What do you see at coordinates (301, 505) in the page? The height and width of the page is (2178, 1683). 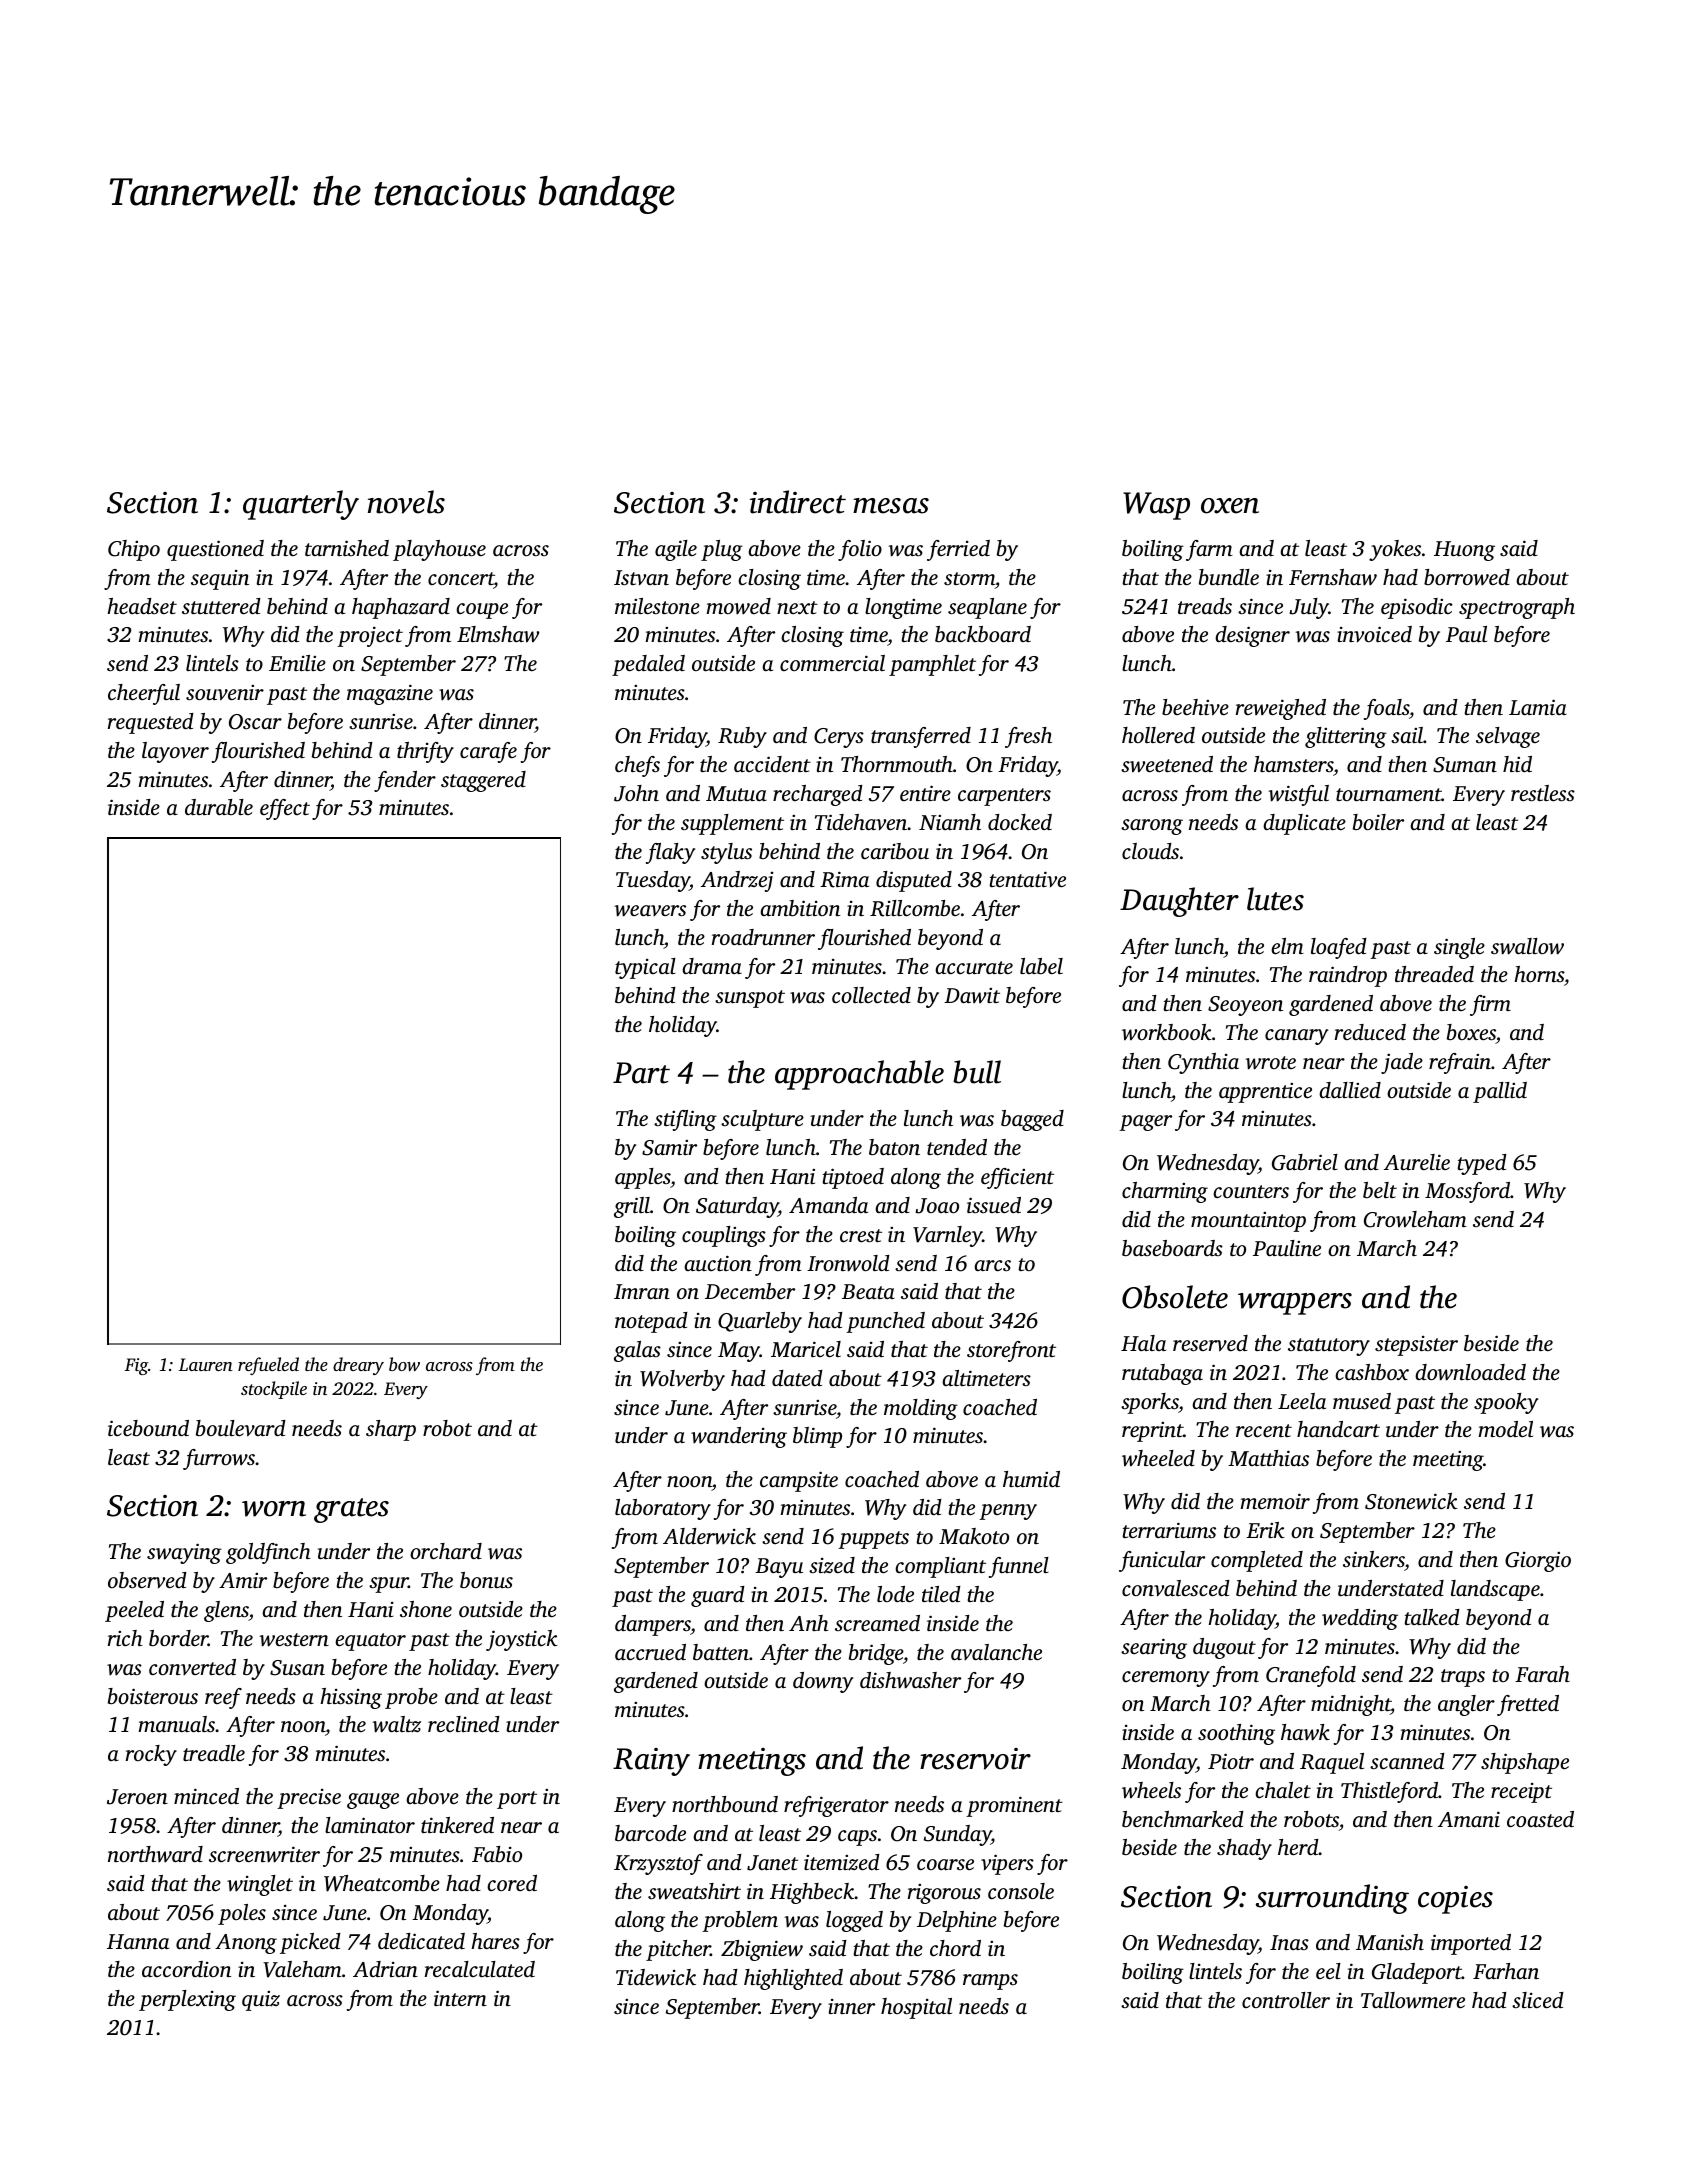 I see `quarterly` at bounding box center [301, 505].
